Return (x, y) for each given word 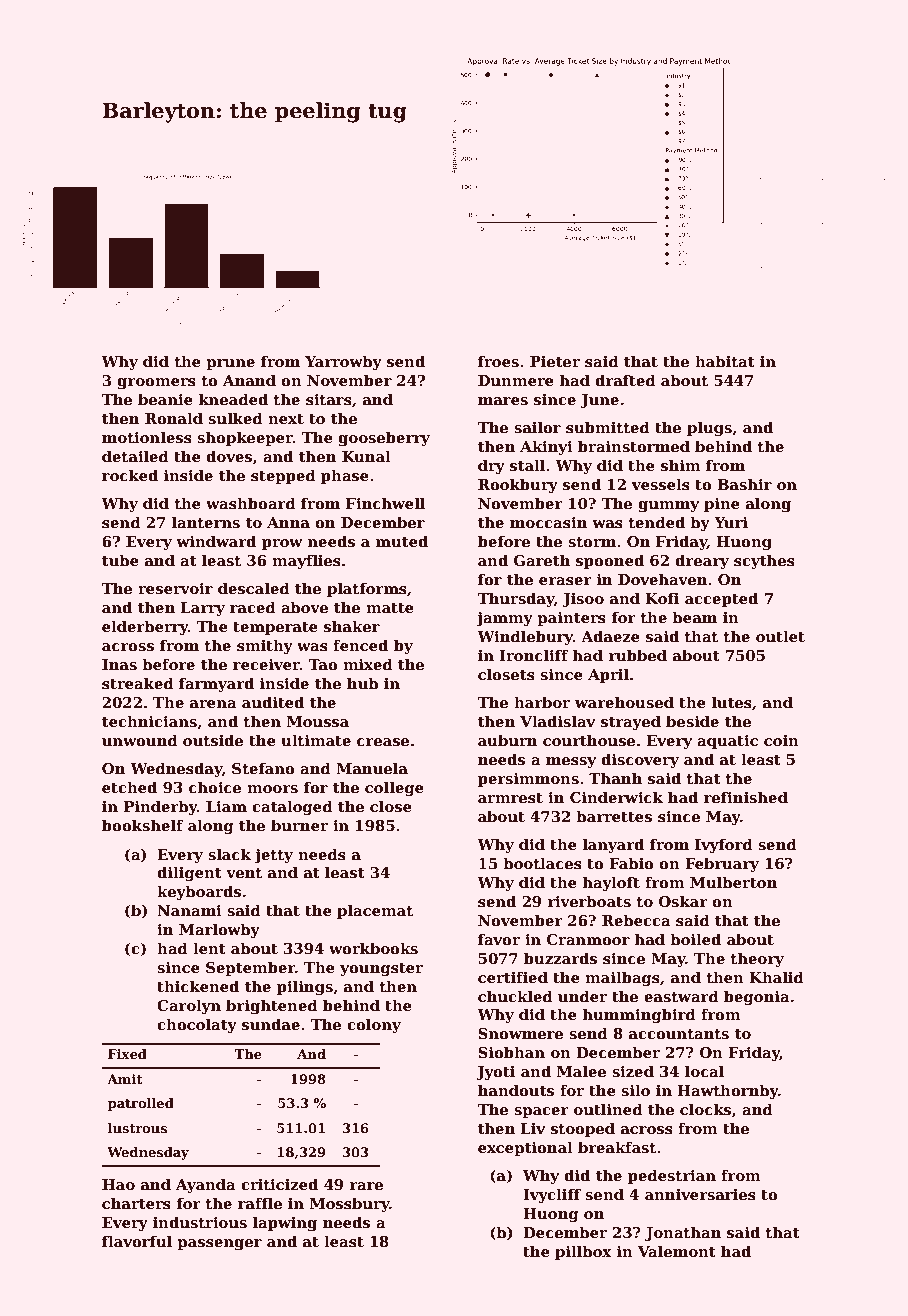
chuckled (515, 996)
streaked (138, 683)
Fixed (127, 1054)
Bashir (744, 484)
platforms (367, 589)
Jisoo (583, 600)
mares (503, 401)
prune (230, 364)
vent (244, 873)
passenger (219, 1245)
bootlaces (542, 863)
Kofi (662, 598)
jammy (504, 619)
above (304, 607)
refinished (746, 797)
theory (757, 959)
